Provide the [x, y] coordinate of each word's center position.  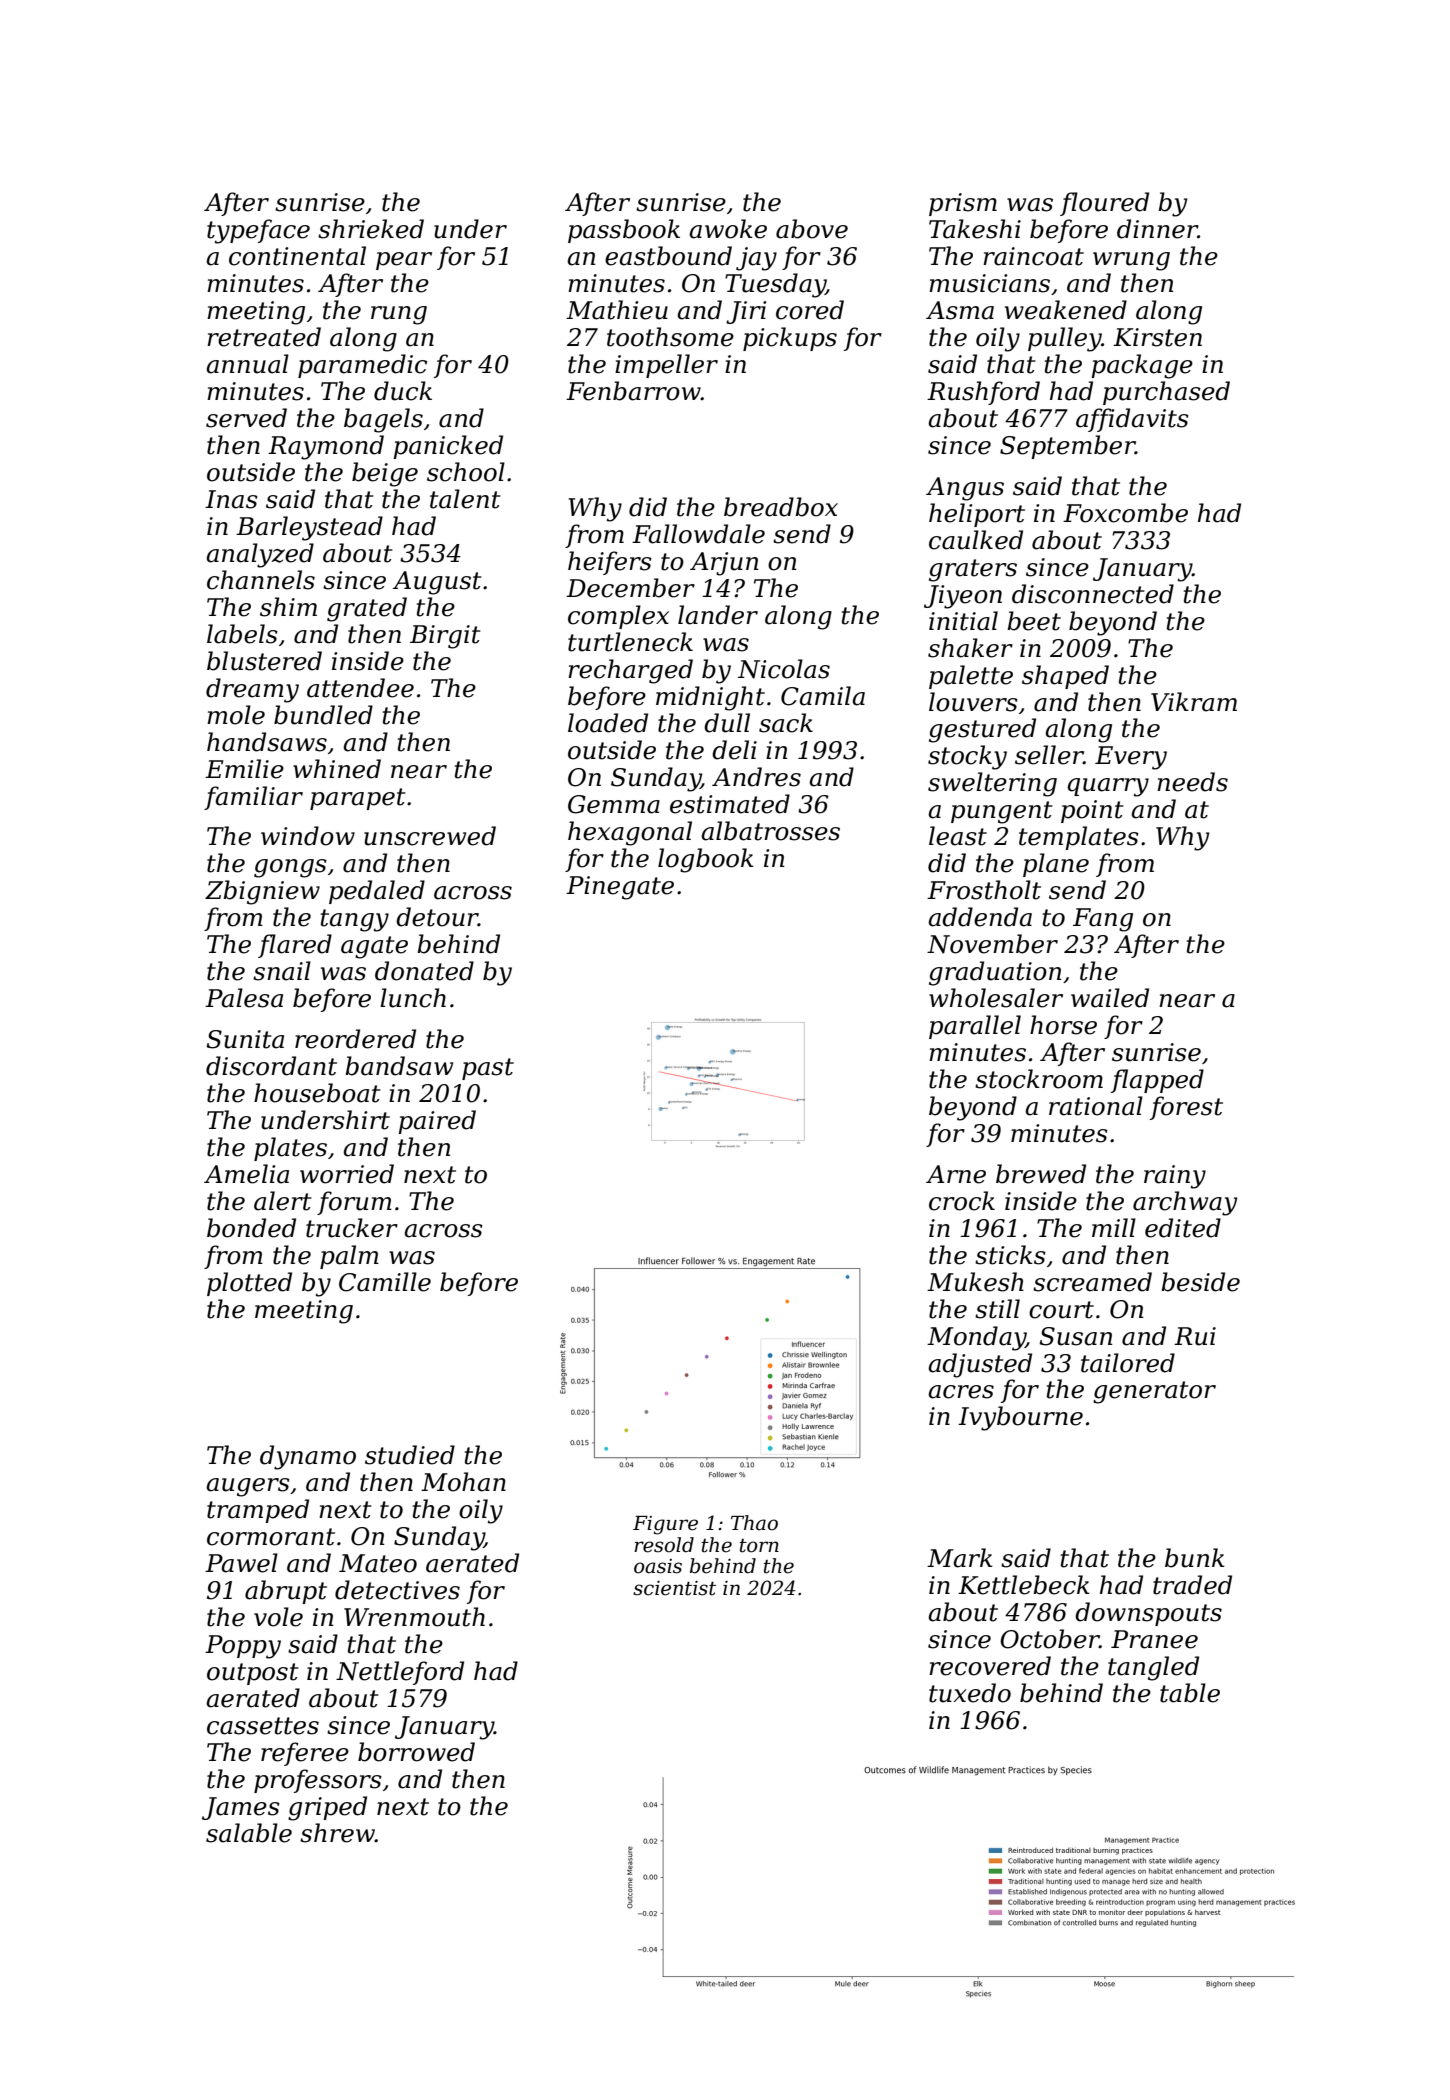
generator [1154, 1392]
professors [318, 1781]
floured [1104, 204]
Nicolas [784, 669]
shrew [337, 1833]
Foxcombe [1125, 513]
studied [410, 1455]
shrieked [371, 229]
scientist [674, 1588]
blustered [264, 661]
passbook [624, 231]
